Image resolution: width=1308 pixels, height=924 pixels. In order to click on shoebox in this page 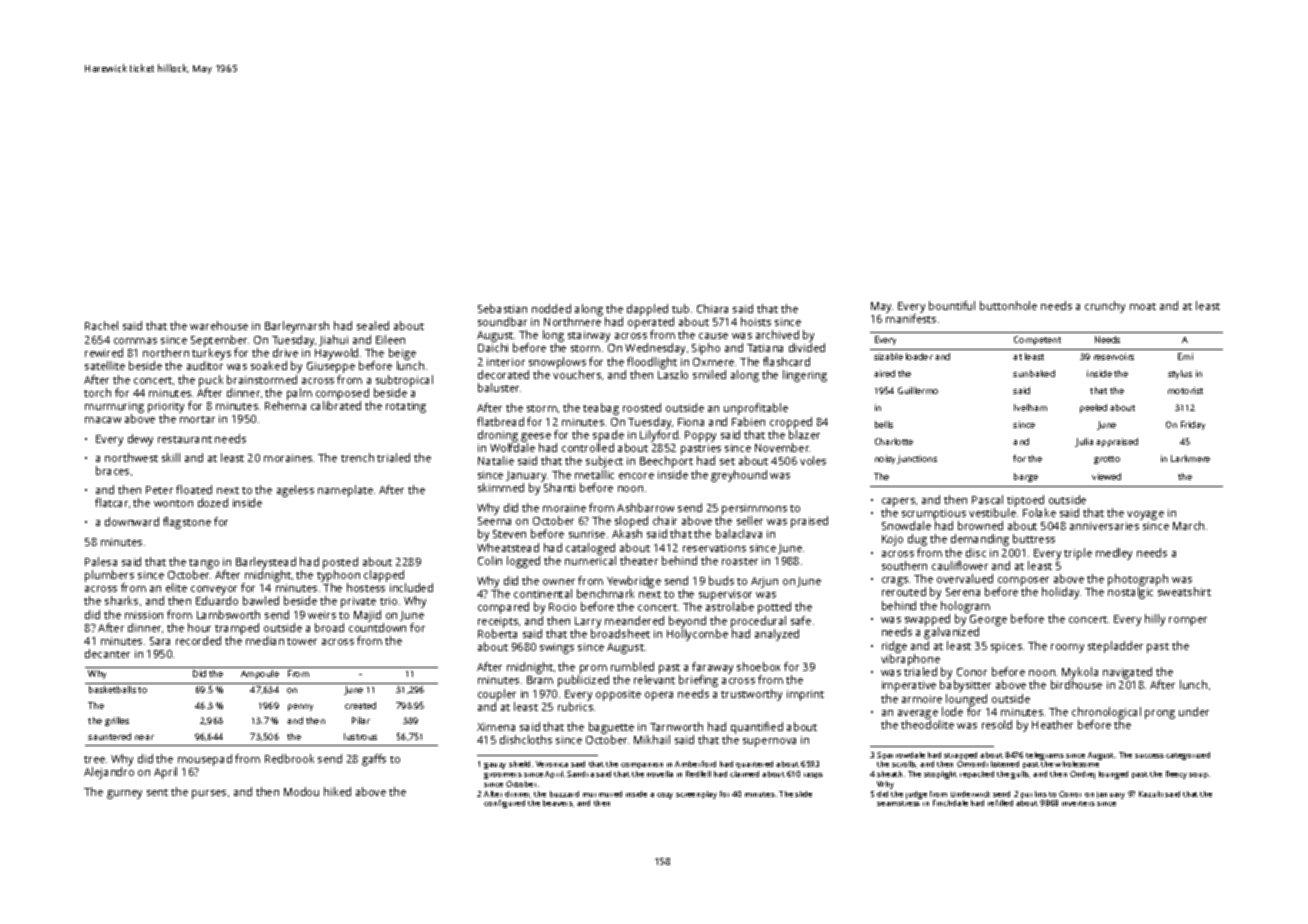, I will do `click(758, 666)`.
